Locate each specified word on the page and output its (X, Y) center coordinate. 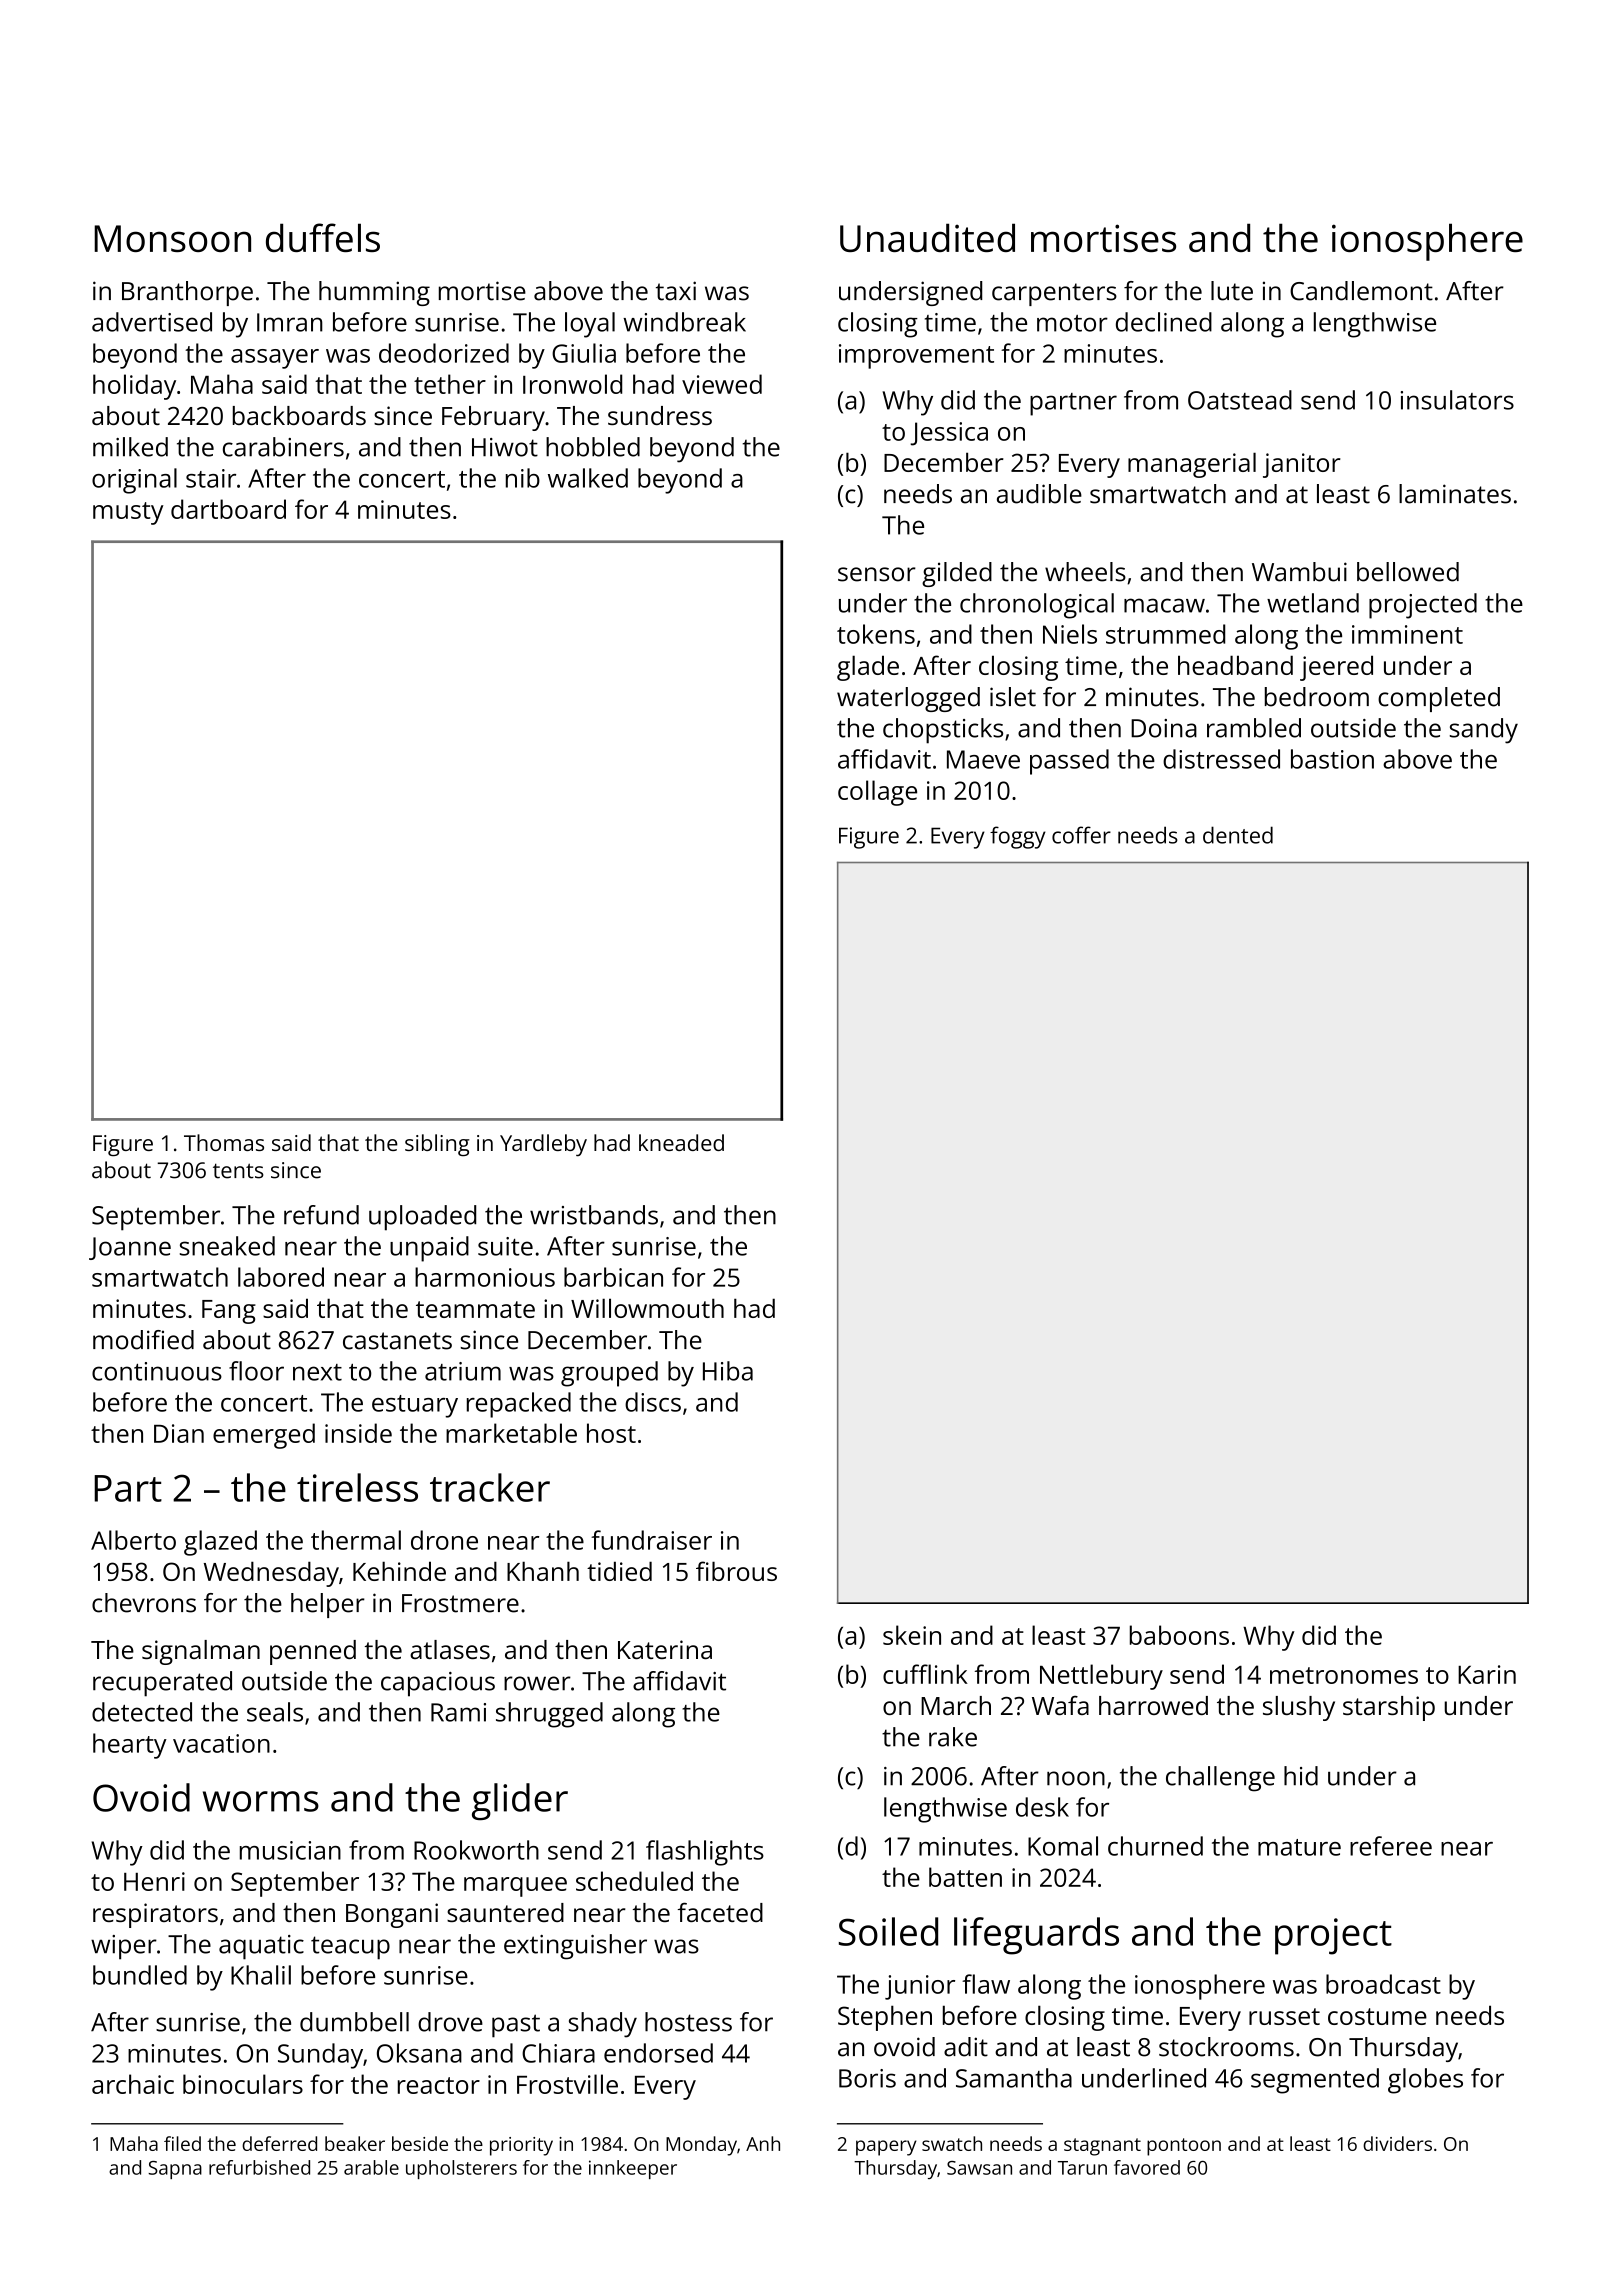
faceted (720, 1912)
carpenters (1054, 294)
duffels (323, 237)
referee (1391, 1846)
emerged (264, 1436)
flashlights (705, 1853)
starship (1389, 1708)
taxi (676, 291)
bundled (140, 1975)
